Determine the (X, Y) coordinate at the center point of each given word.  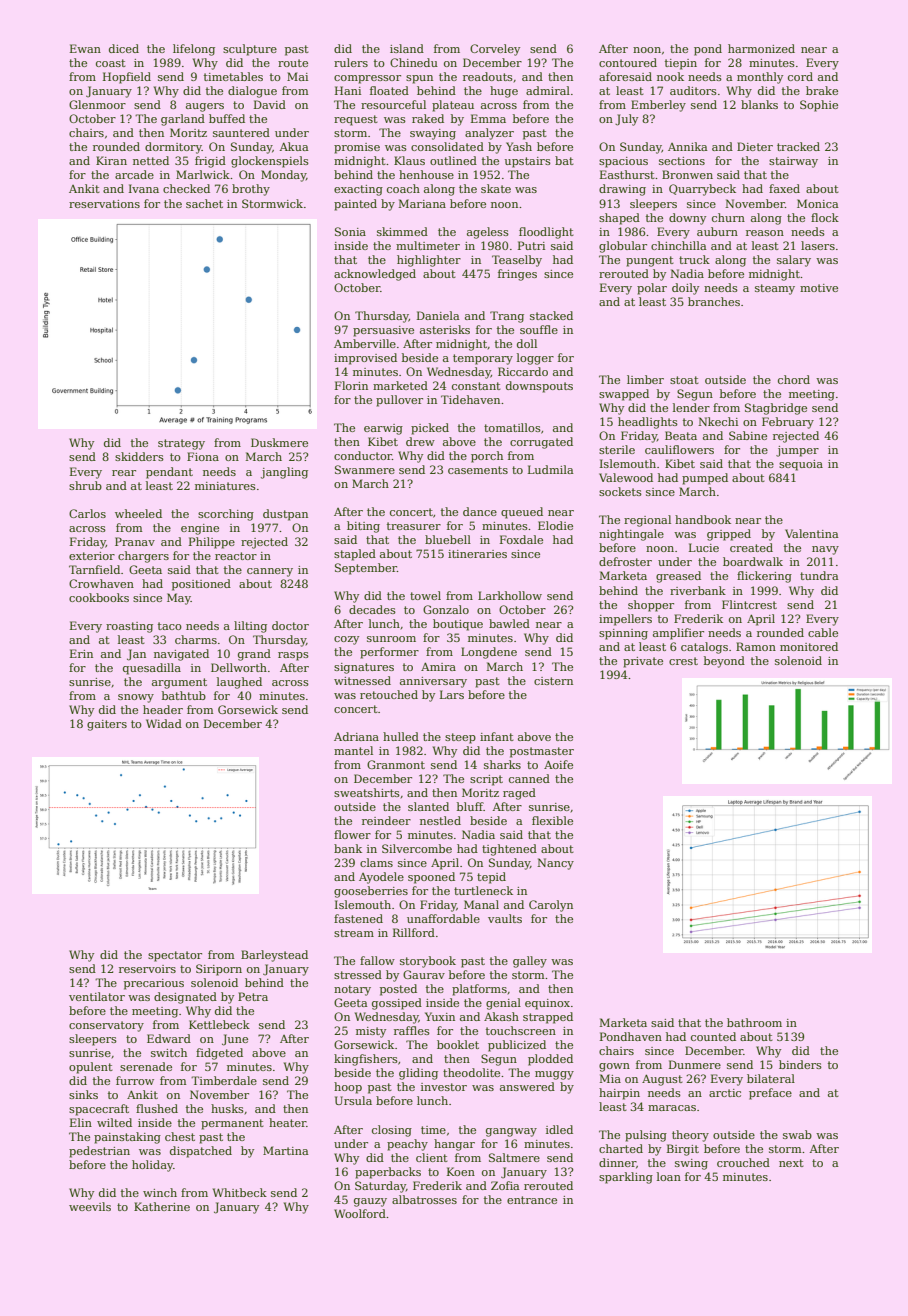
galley (530, 962)
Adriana (356, 736)
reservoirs (147, 969)
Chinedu (414, 62)
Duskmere (279, 442)
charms (196, 639)
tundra (819, 575)
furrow (135, 1080)
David (270, 104)
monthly (760, 78)
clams (376, 862)
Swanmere (365, 469)
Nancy (555, 864)
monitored (809, 646)
